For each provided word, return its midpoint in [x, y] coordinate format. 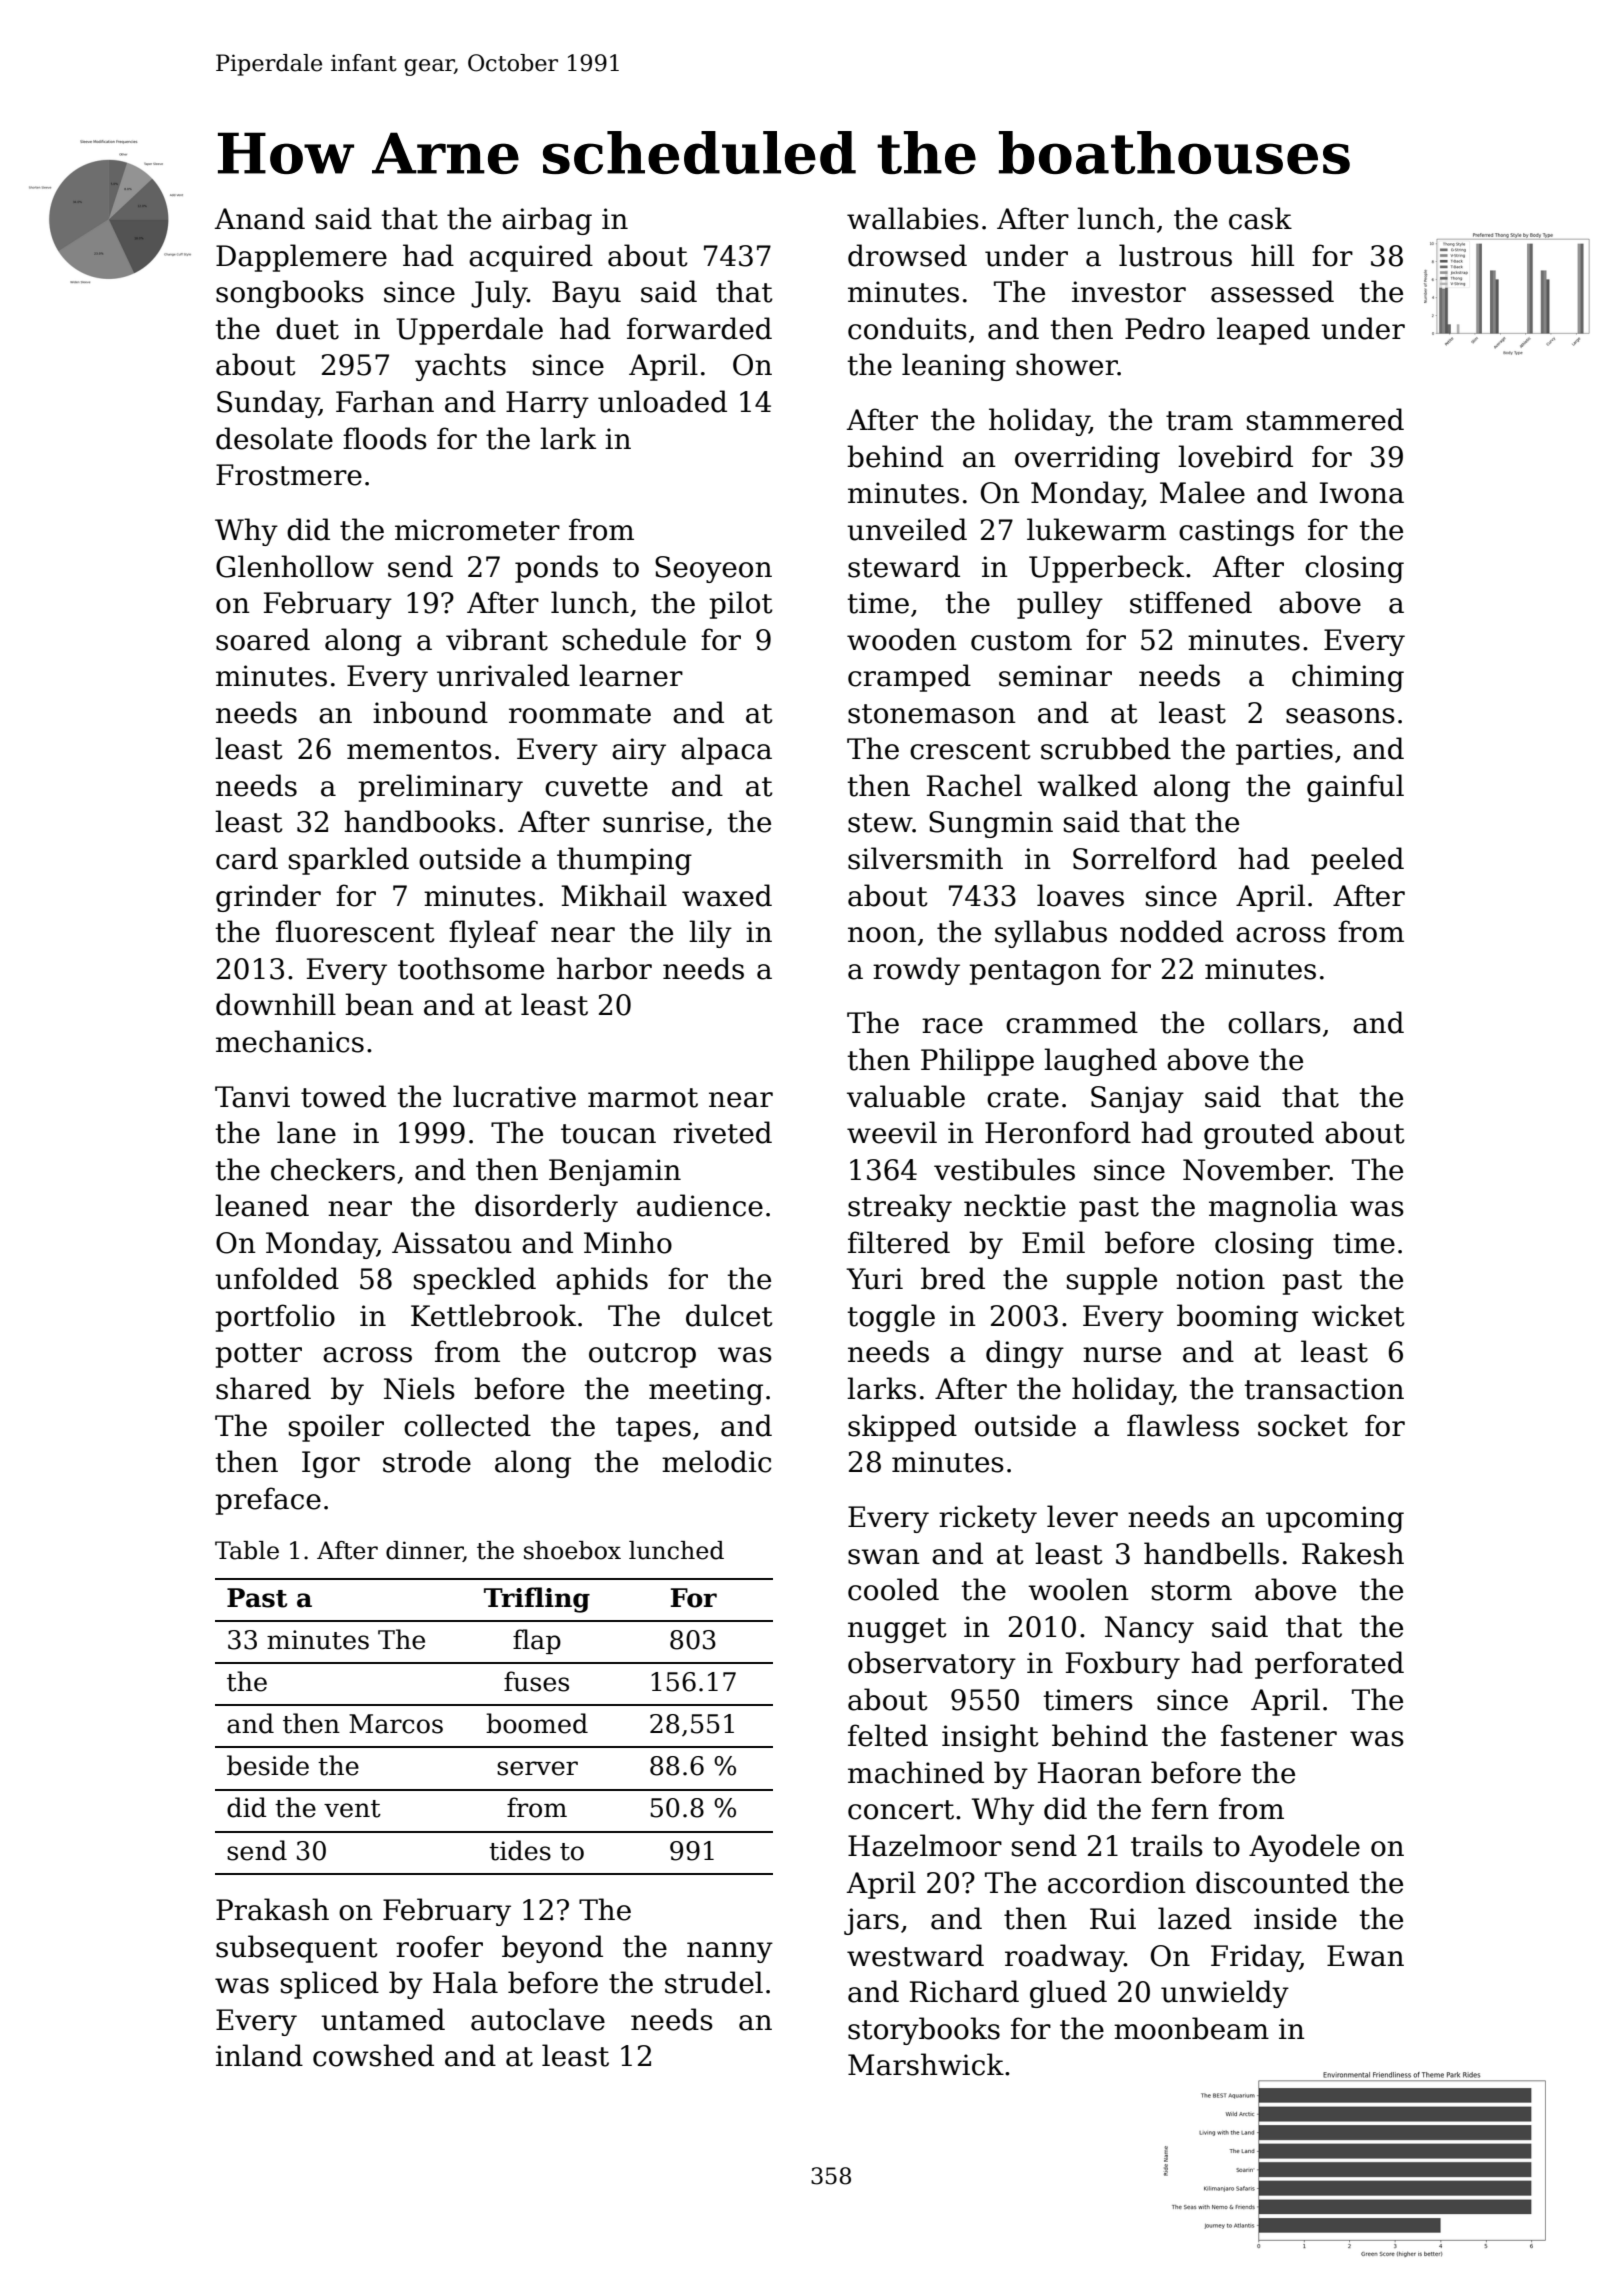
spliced [330, 1985]
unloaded [662, 401]
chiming [1348, 678]
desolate [274, 438]
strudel [714, 1982]
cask [1260, 218]
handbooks [420, 821]
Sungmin [991, 824]
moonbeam [1191, 2028]
